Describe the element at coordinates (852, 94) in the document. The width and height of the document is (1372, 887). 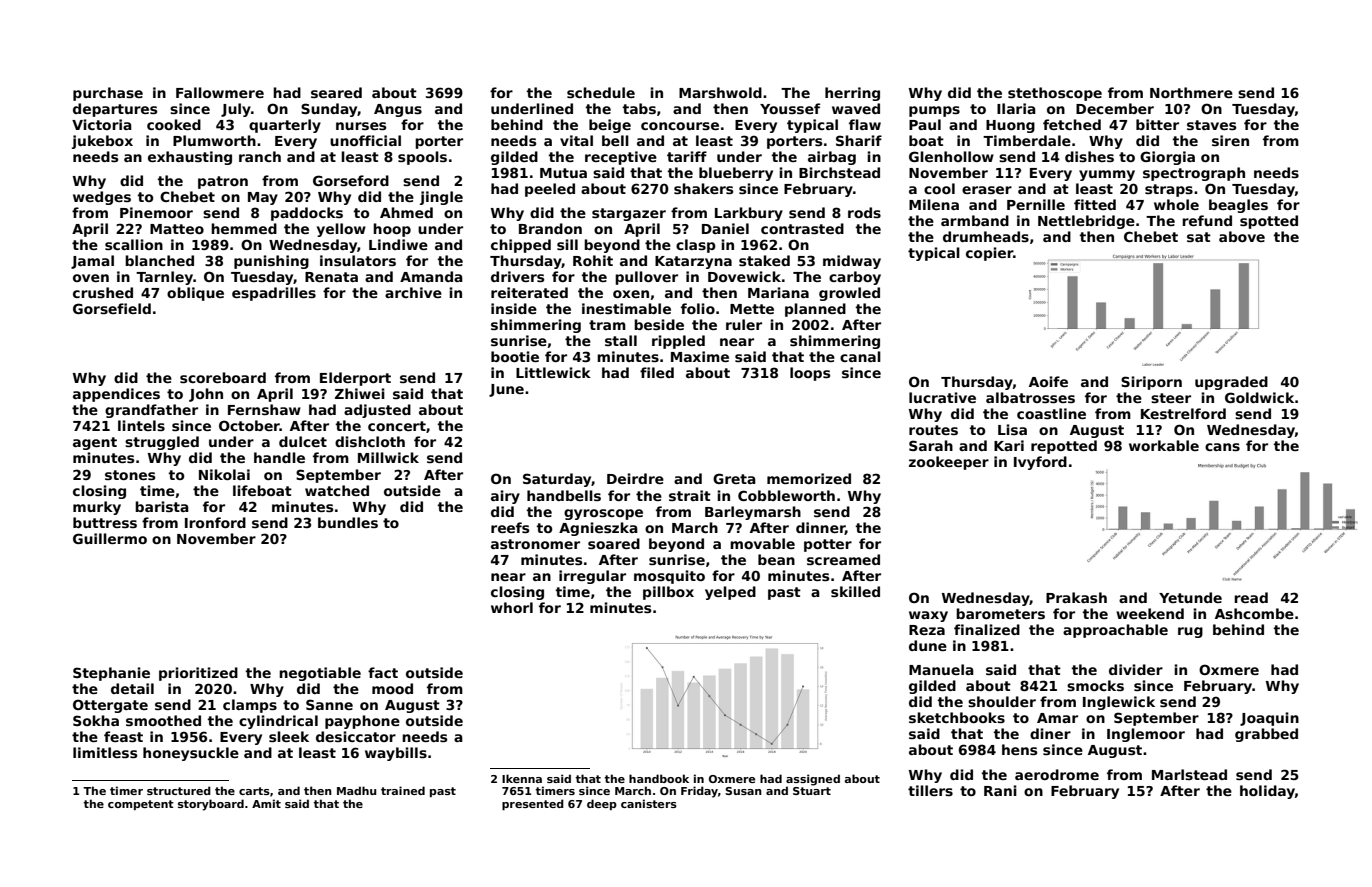
I see `herring` at that location.
